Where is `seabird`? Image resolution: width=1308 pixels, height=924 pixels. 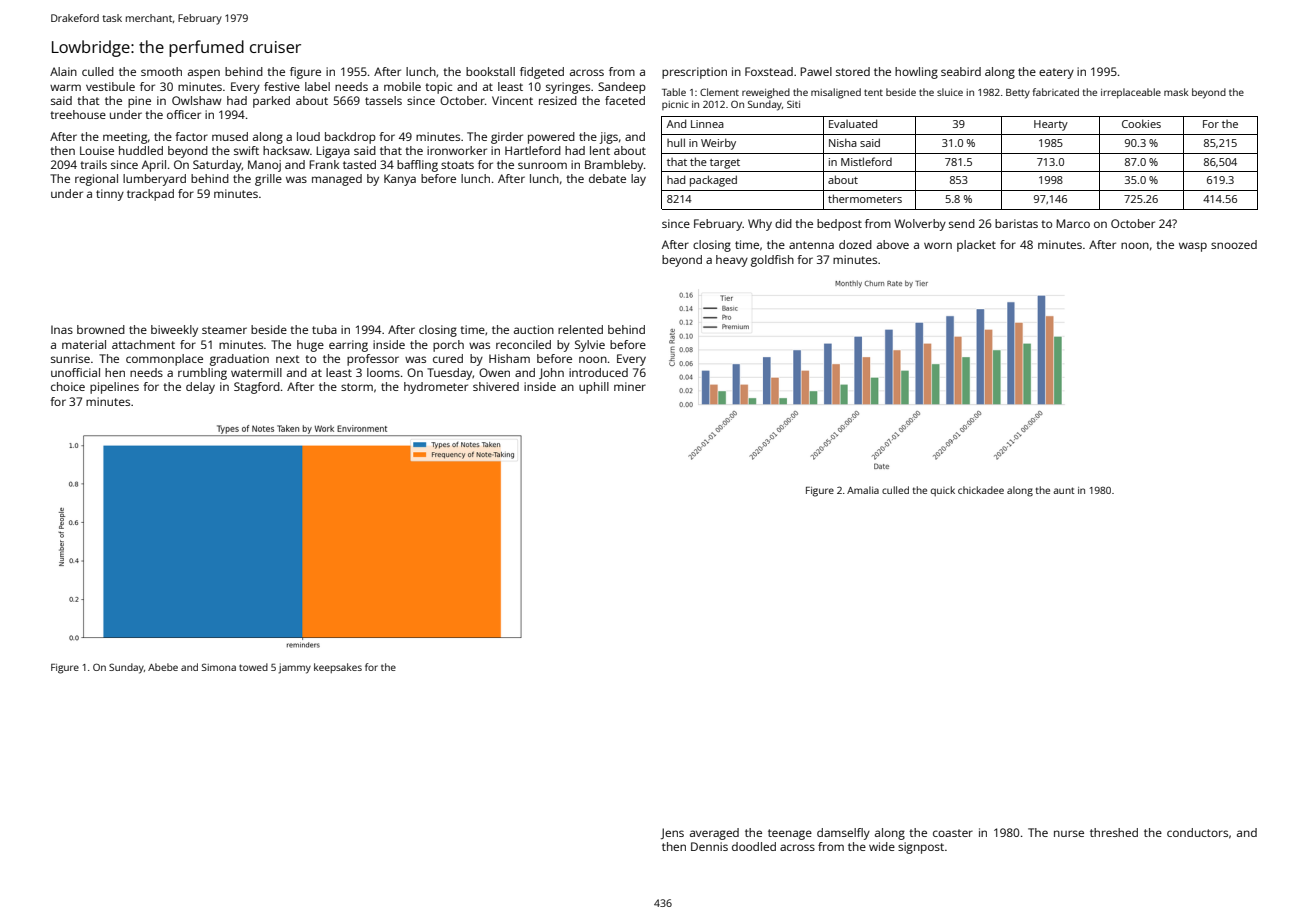
seabird is located at coordinates (961, 71).
